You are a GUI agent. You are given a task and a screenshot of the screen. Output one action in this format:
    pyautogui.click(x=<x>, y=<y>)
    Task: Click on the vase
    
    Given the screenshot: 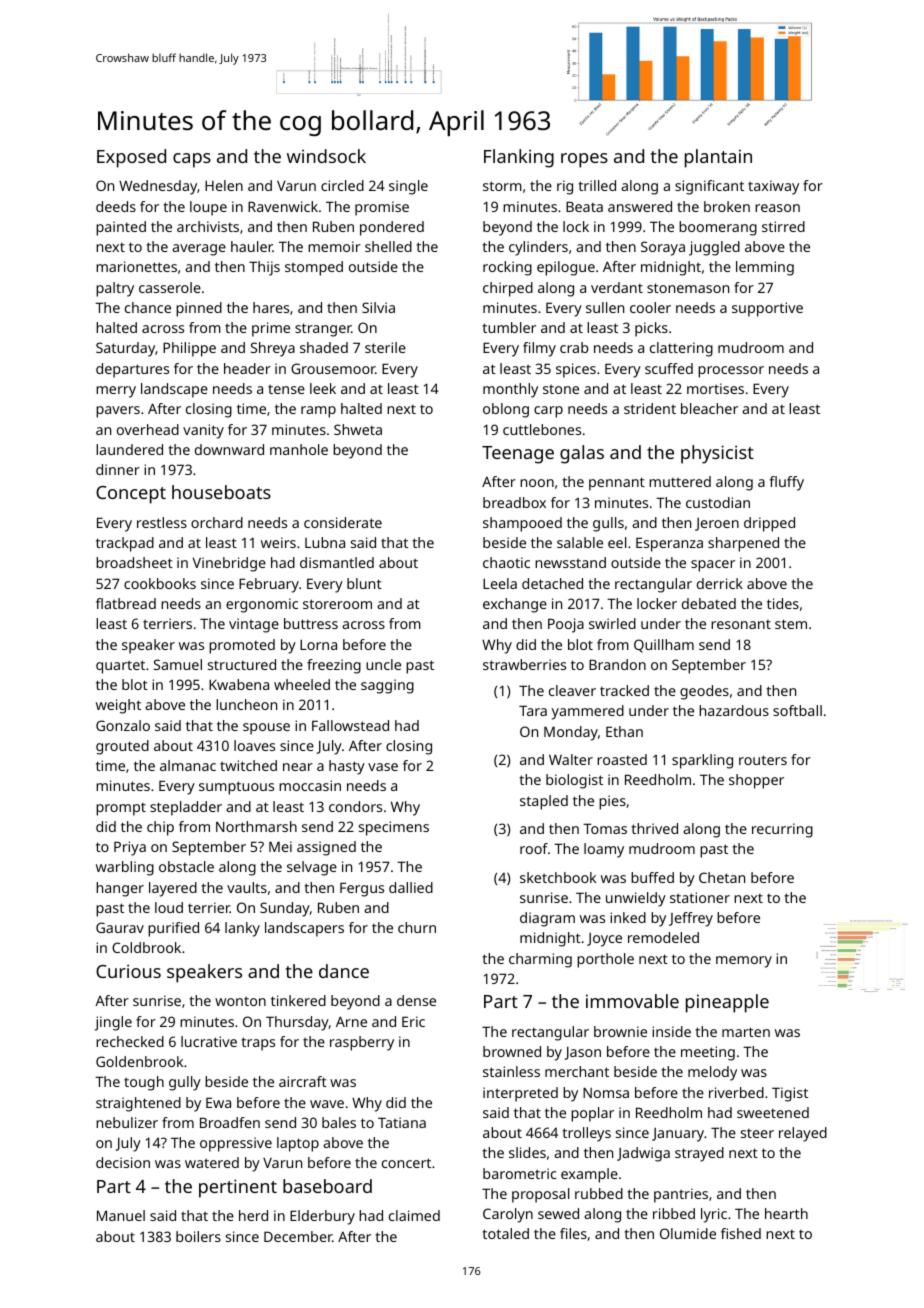 What is the action you would take?
    pyautogui.click(x=383, y=767)
